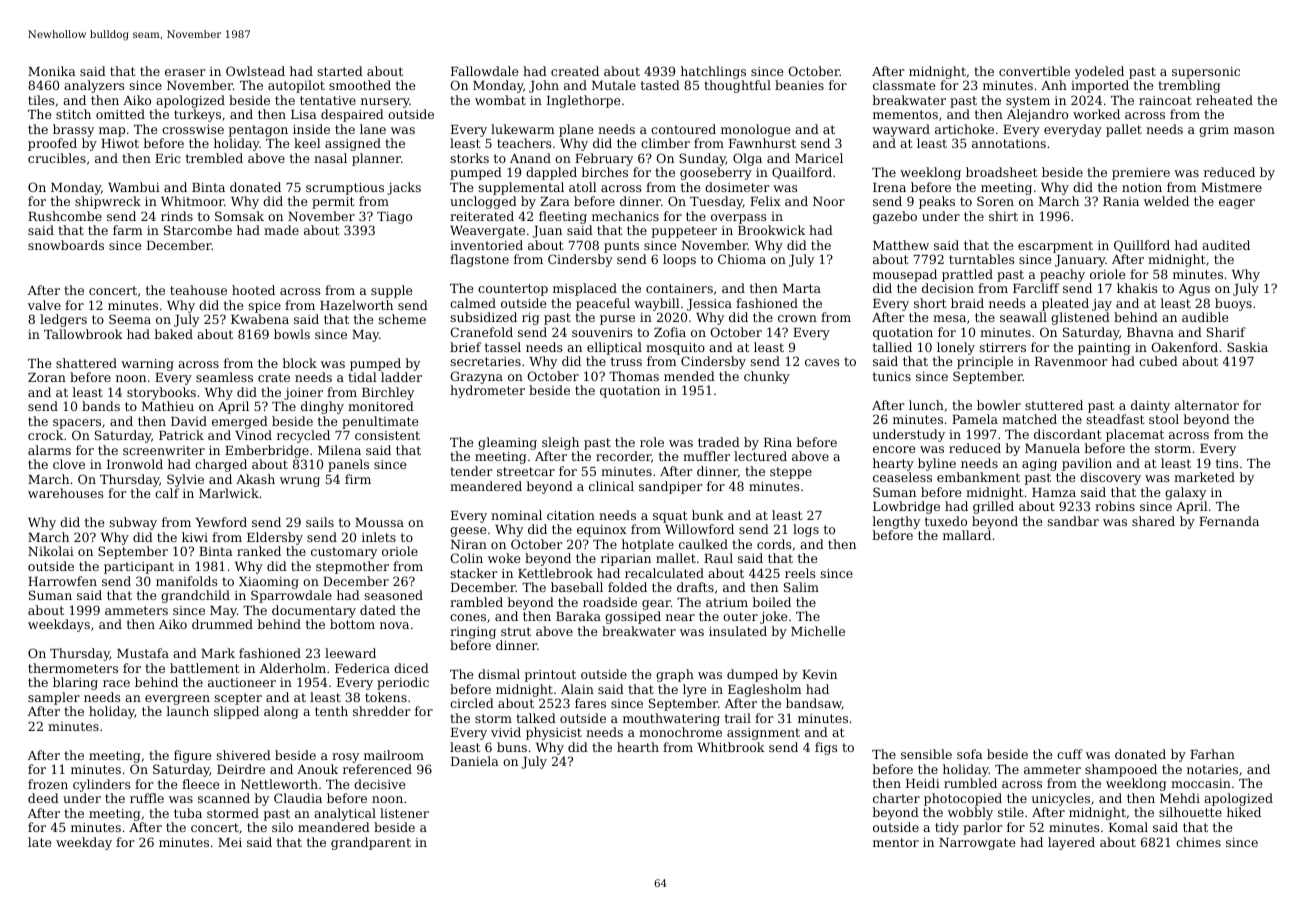  I want to click on Mistmere, so click(1231, 187).
